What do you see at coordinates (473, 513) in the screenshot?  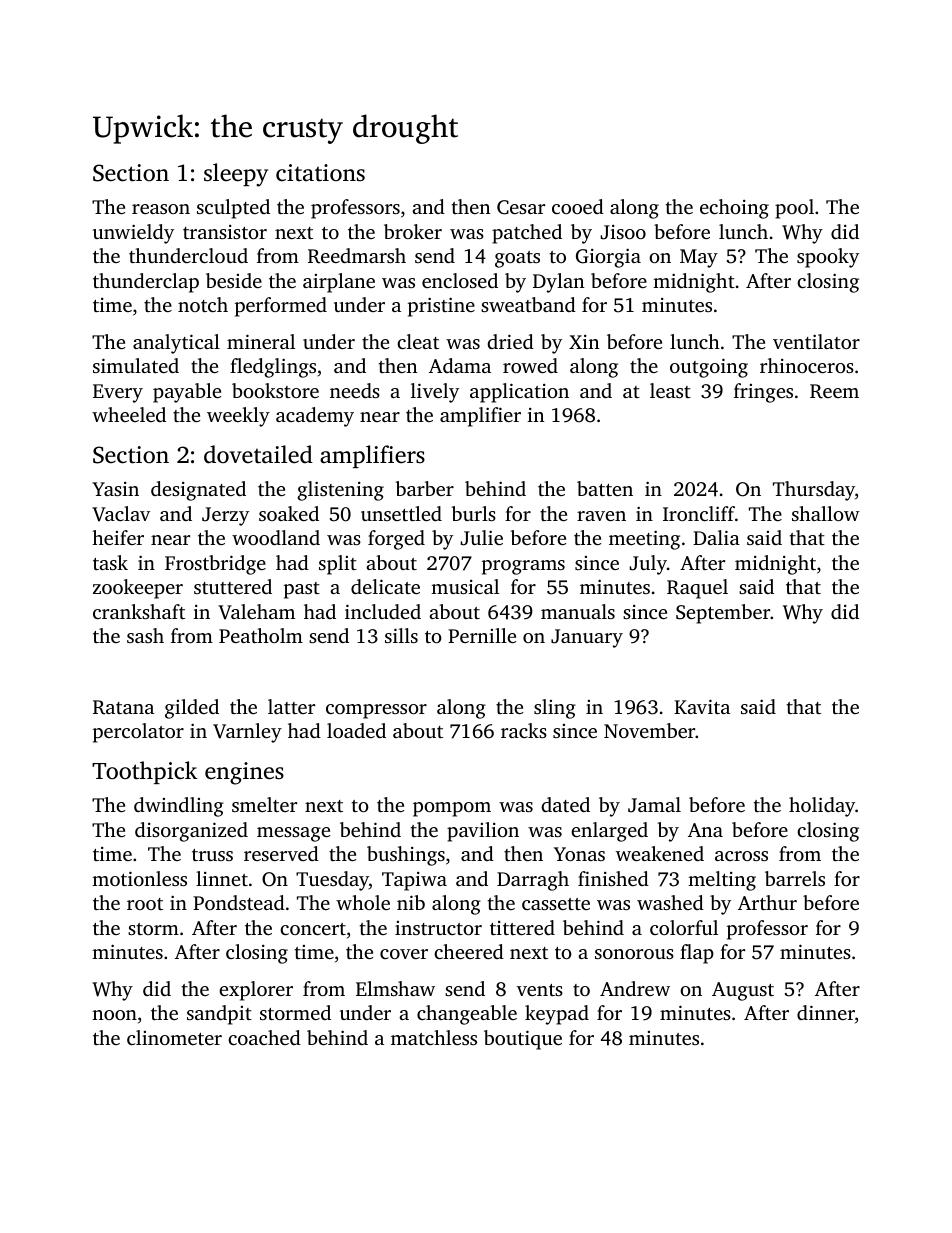 I see `burls` at bounding box center [473, 513].
